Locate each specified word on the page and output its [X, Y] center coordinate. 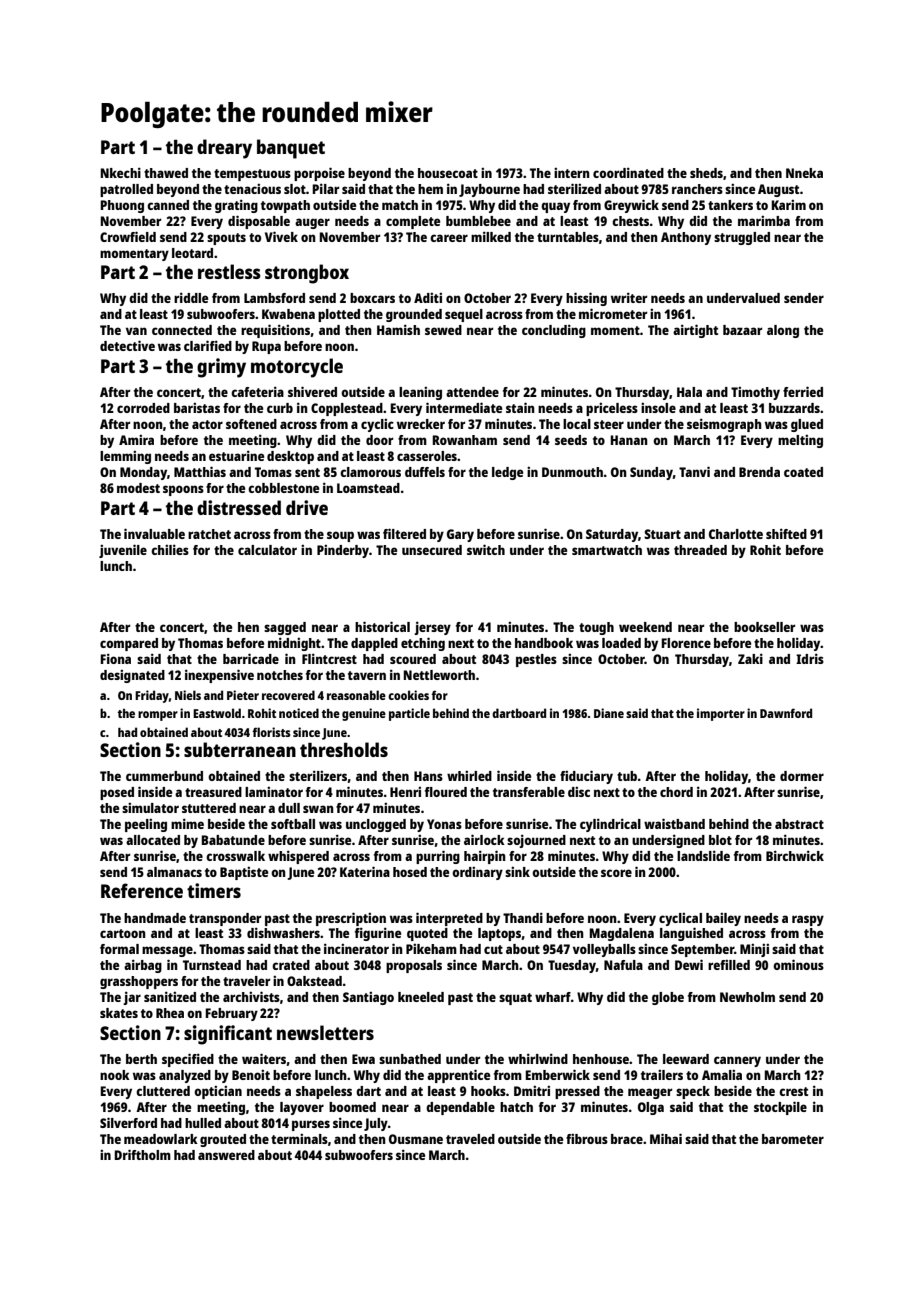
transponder [225, 919]
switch [486, 549]
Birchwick [795, 855]
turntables [568, 237]
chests [630, 221]
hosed [410, 872]
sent [307, 472]
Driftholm [142, 1154]
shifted [786, 533]
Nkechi [120, 172]
